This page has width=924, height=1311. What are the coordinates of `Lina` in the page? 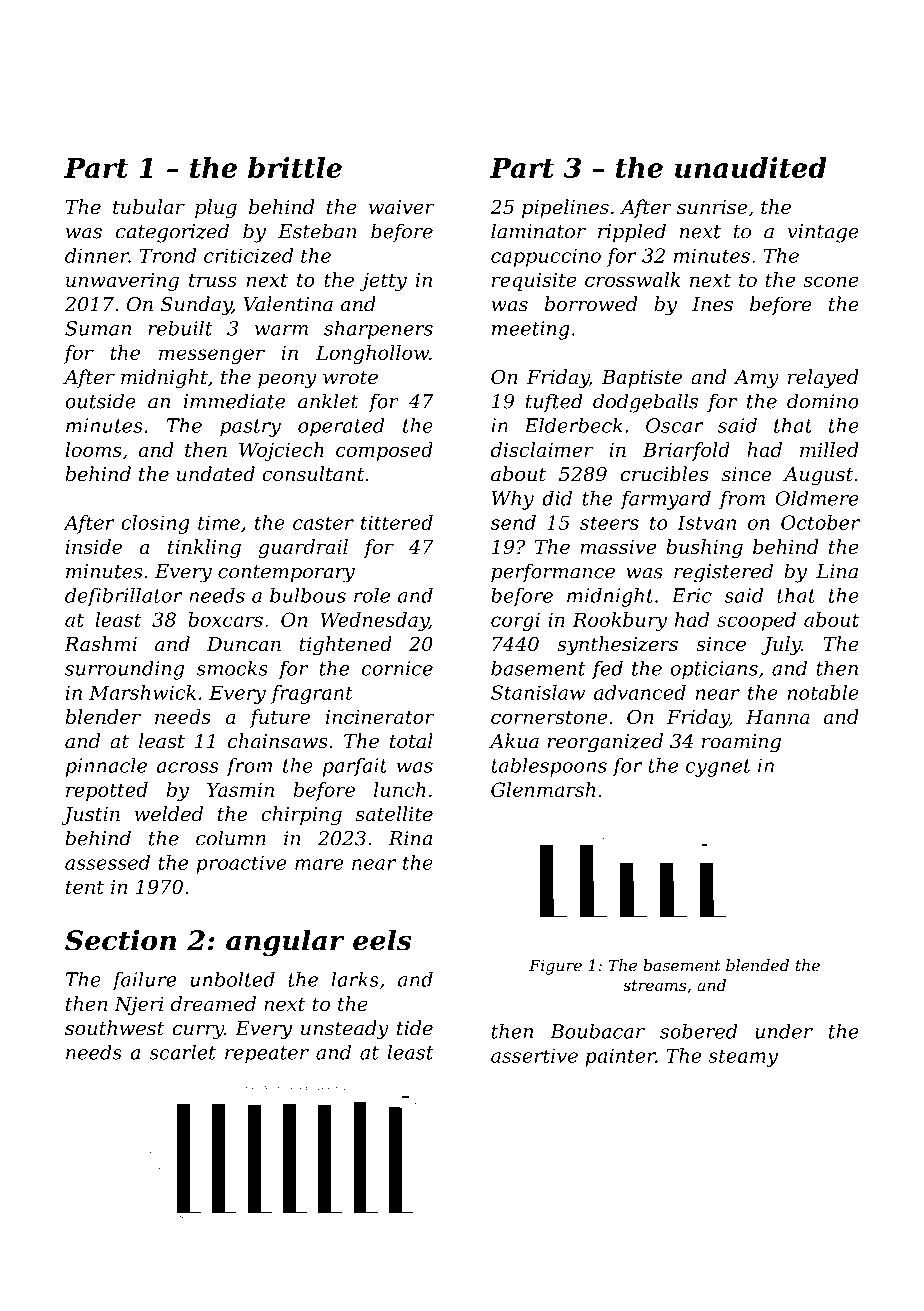 It's located at (837, 571).
